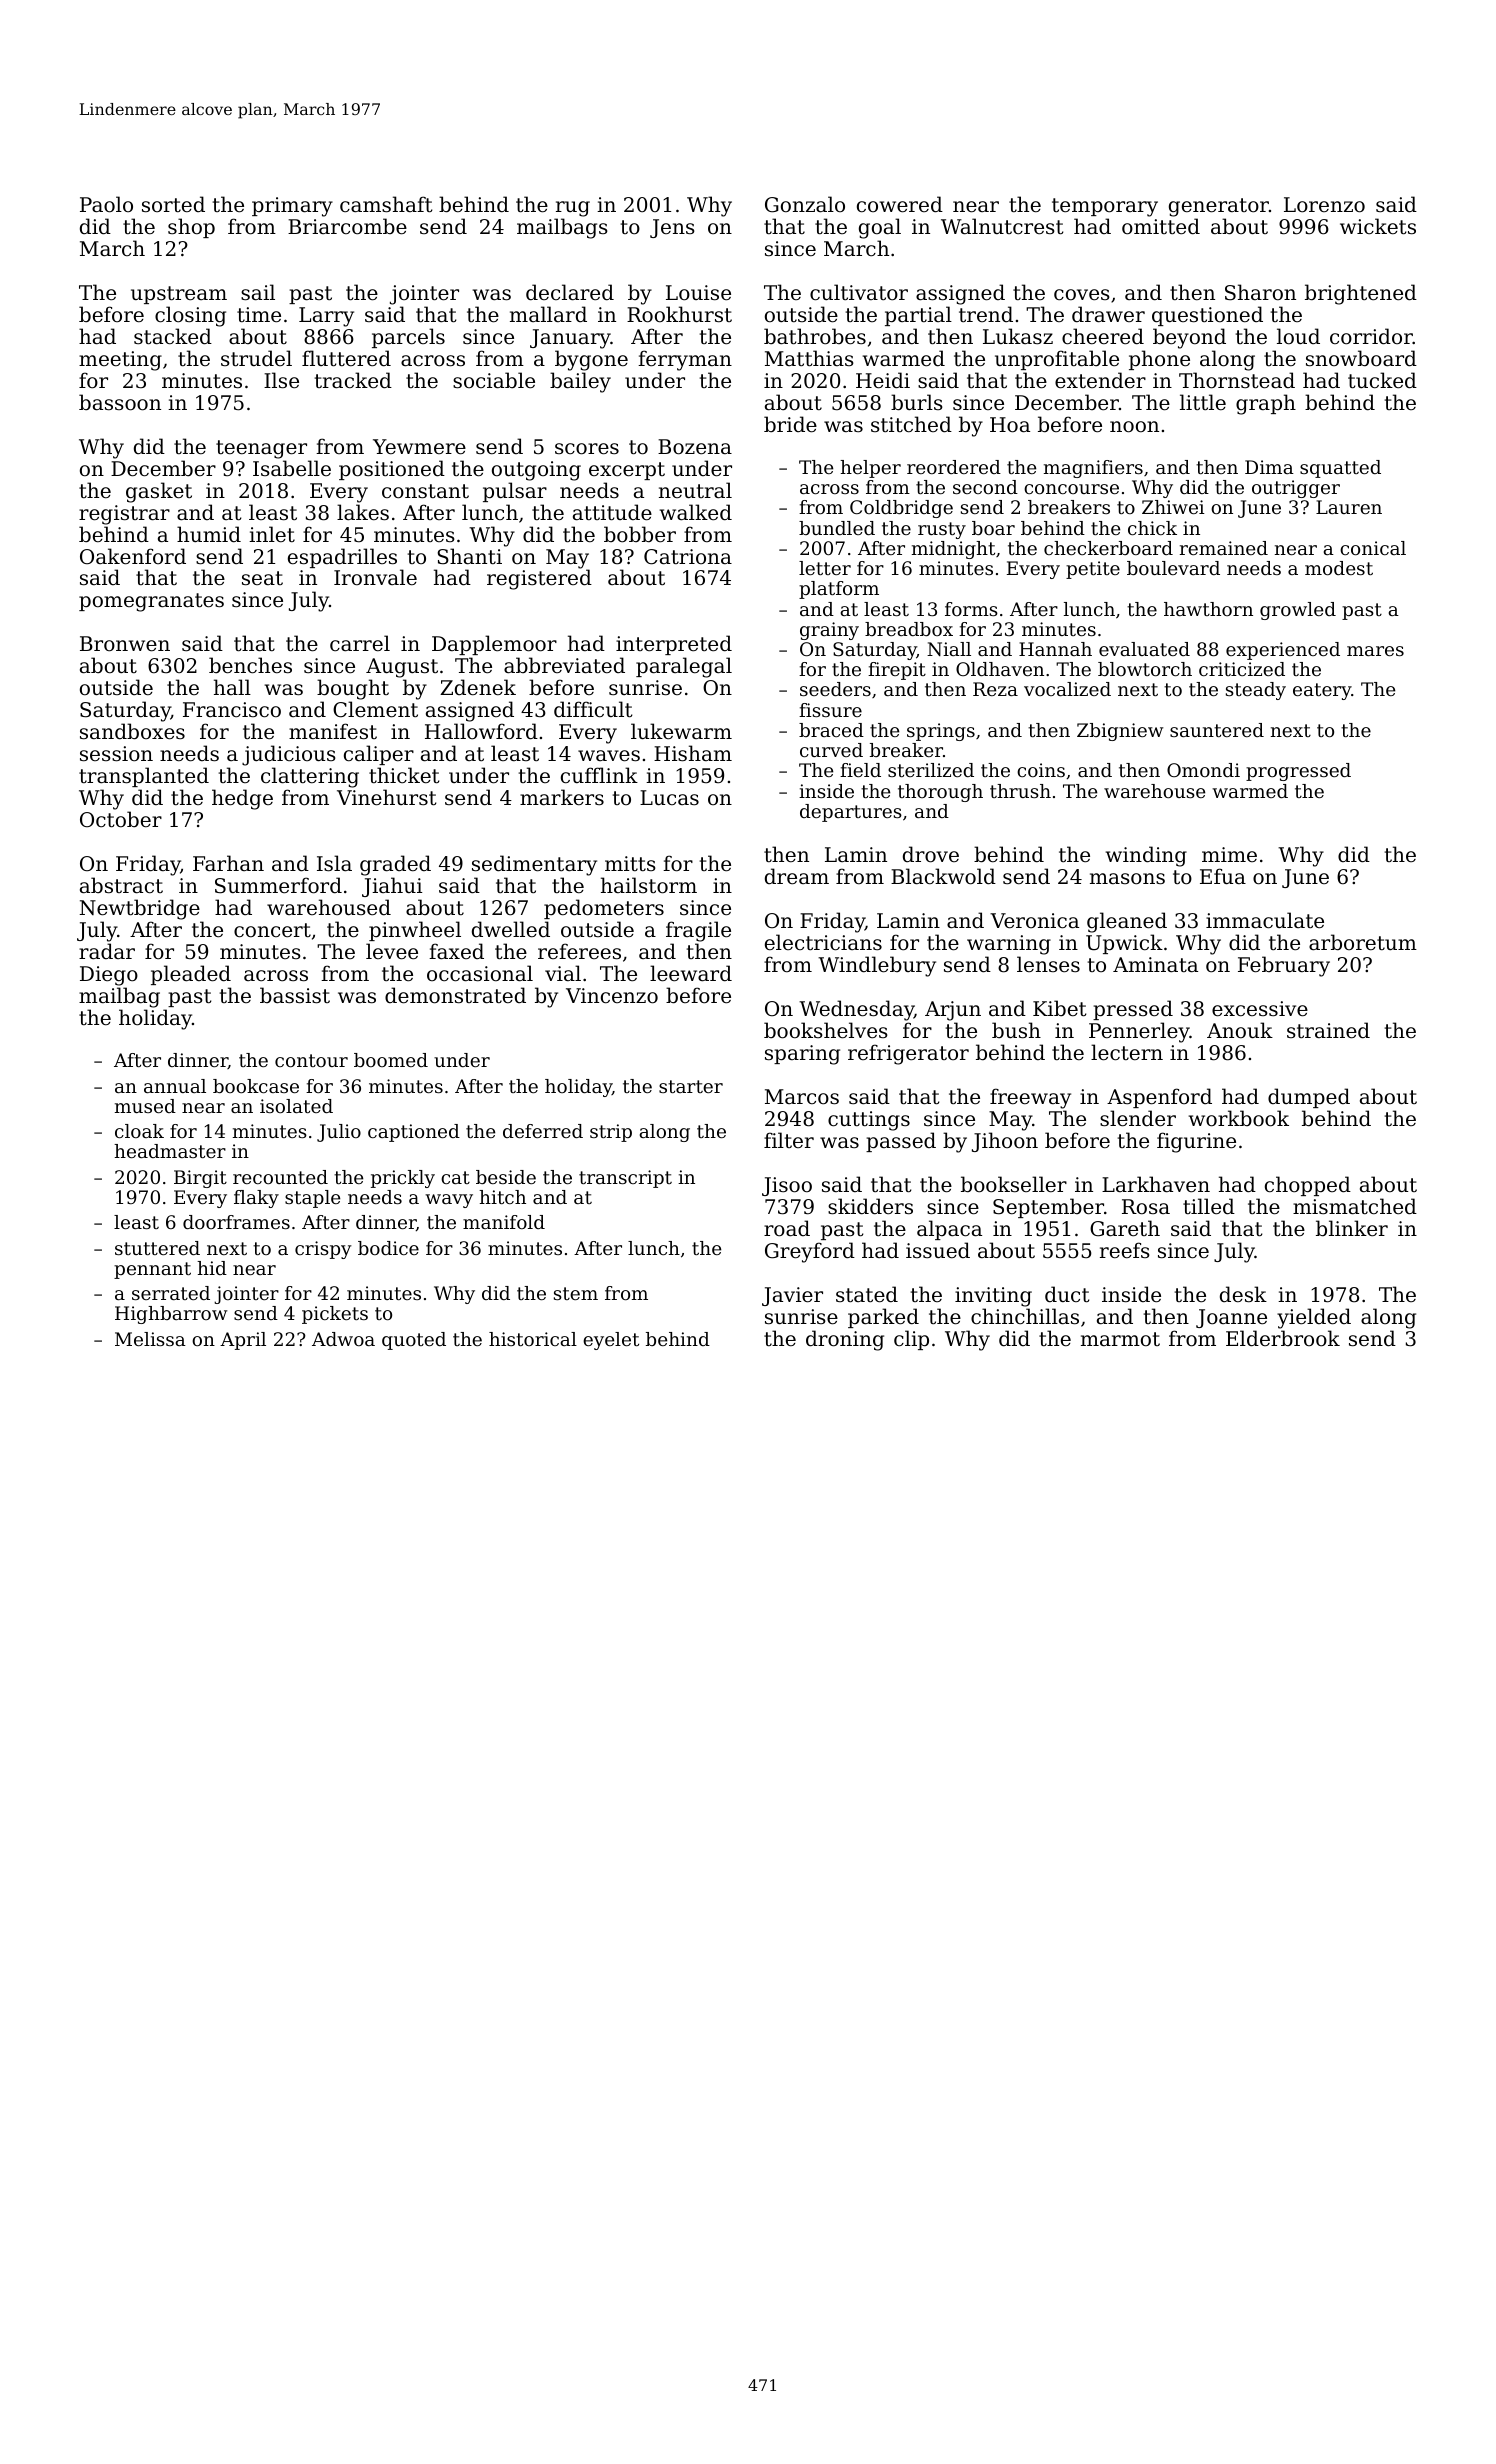 This screenshot has height=2464, width=1496. Describe the element at coordinates (261, 449) in the screenshot. I see `teenager` at that location.
